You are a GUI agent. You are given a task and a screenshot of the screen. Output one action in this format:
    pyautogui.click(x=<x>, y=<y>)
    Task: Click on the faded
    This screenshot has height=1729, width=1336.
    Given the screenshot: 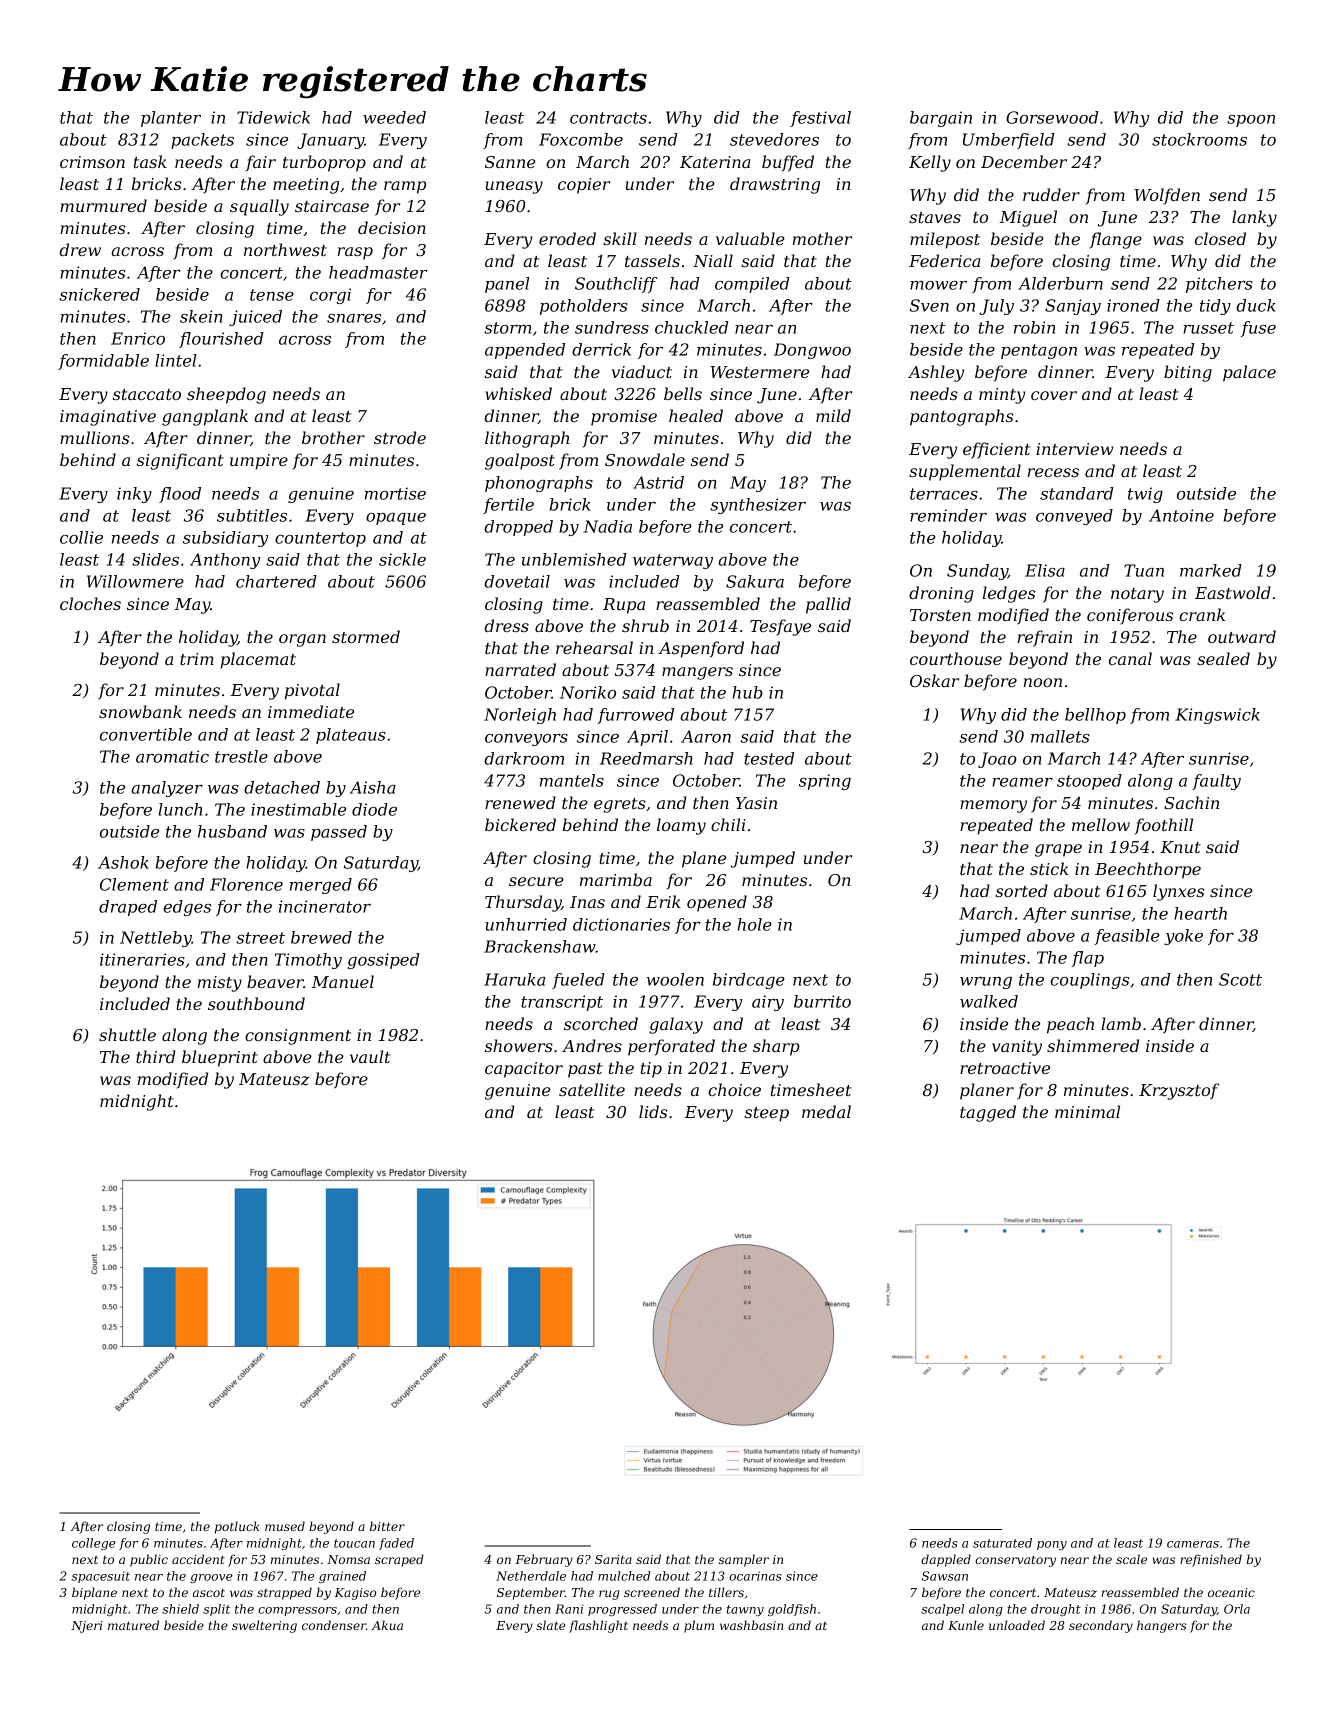 What is the action you would take?
    pyautogui.click(x=396, y=1544)
